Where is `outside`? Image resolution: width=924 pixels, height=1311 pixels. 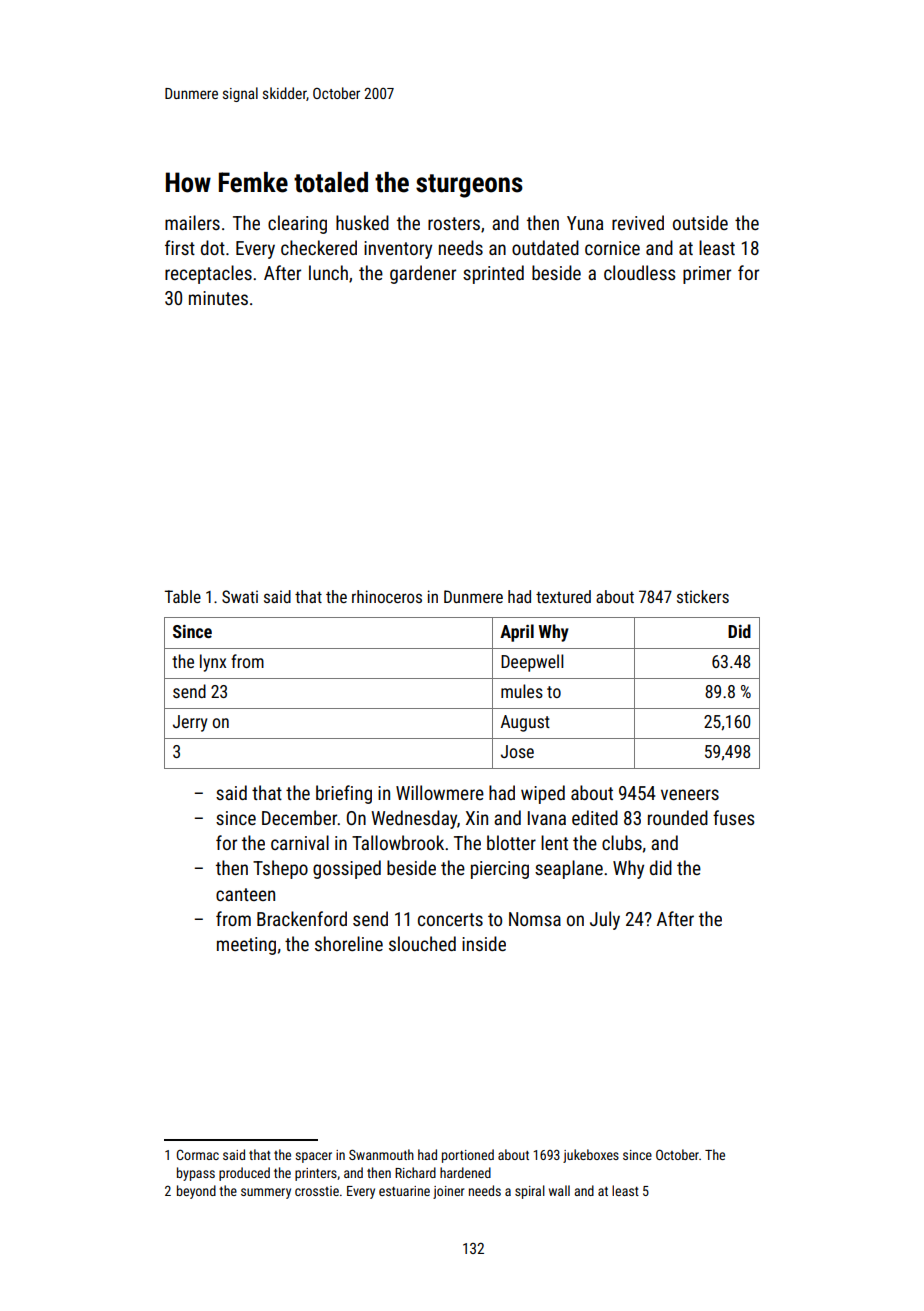 outside is located at coordinates (700, 222).
